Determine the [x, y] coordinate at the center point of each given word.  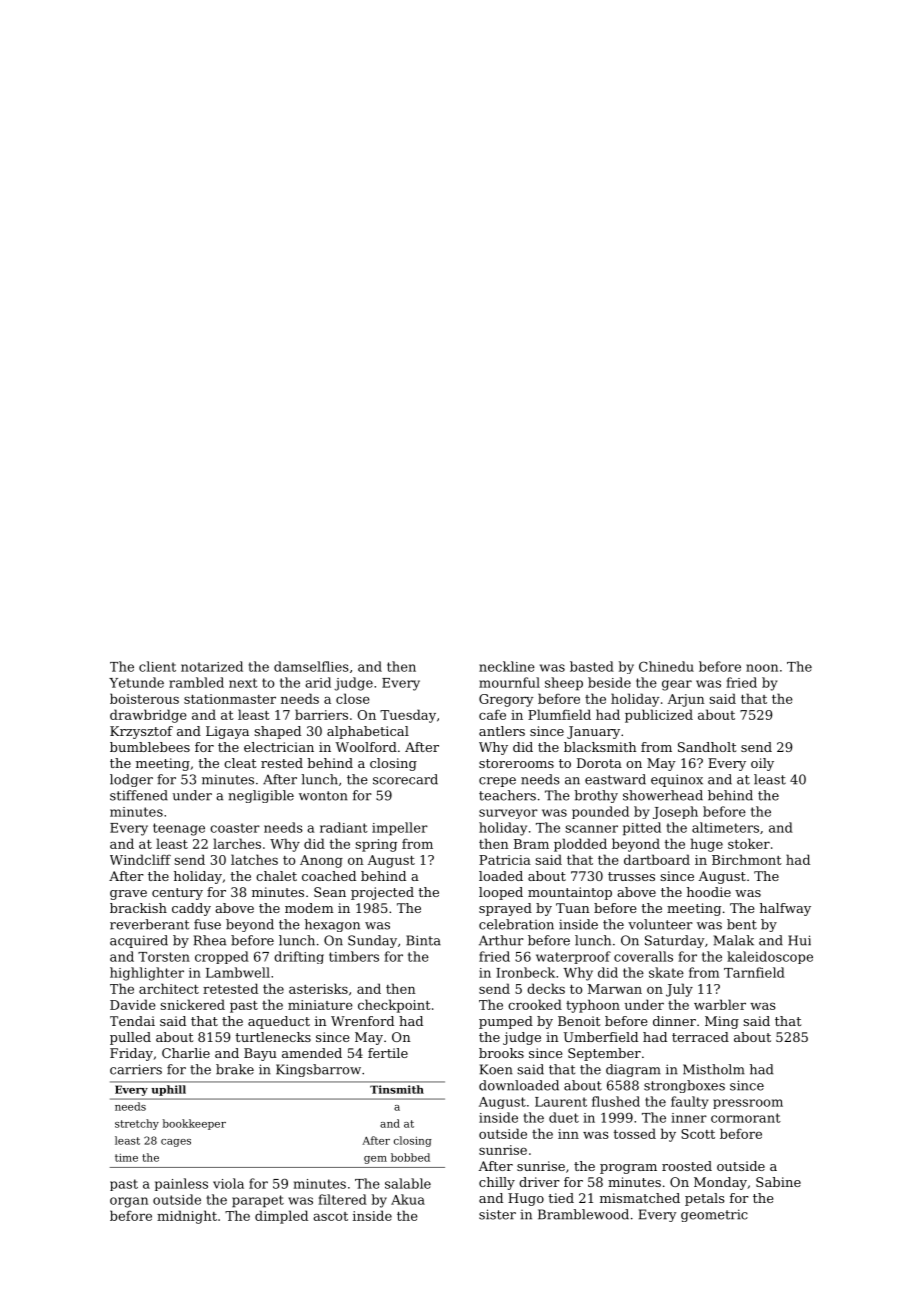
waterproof [573, 957]
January [593, 732]
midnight [187, 1217]
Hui [799, 940]
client [157, 666]
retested [230, 988]
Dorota [599, 763]
